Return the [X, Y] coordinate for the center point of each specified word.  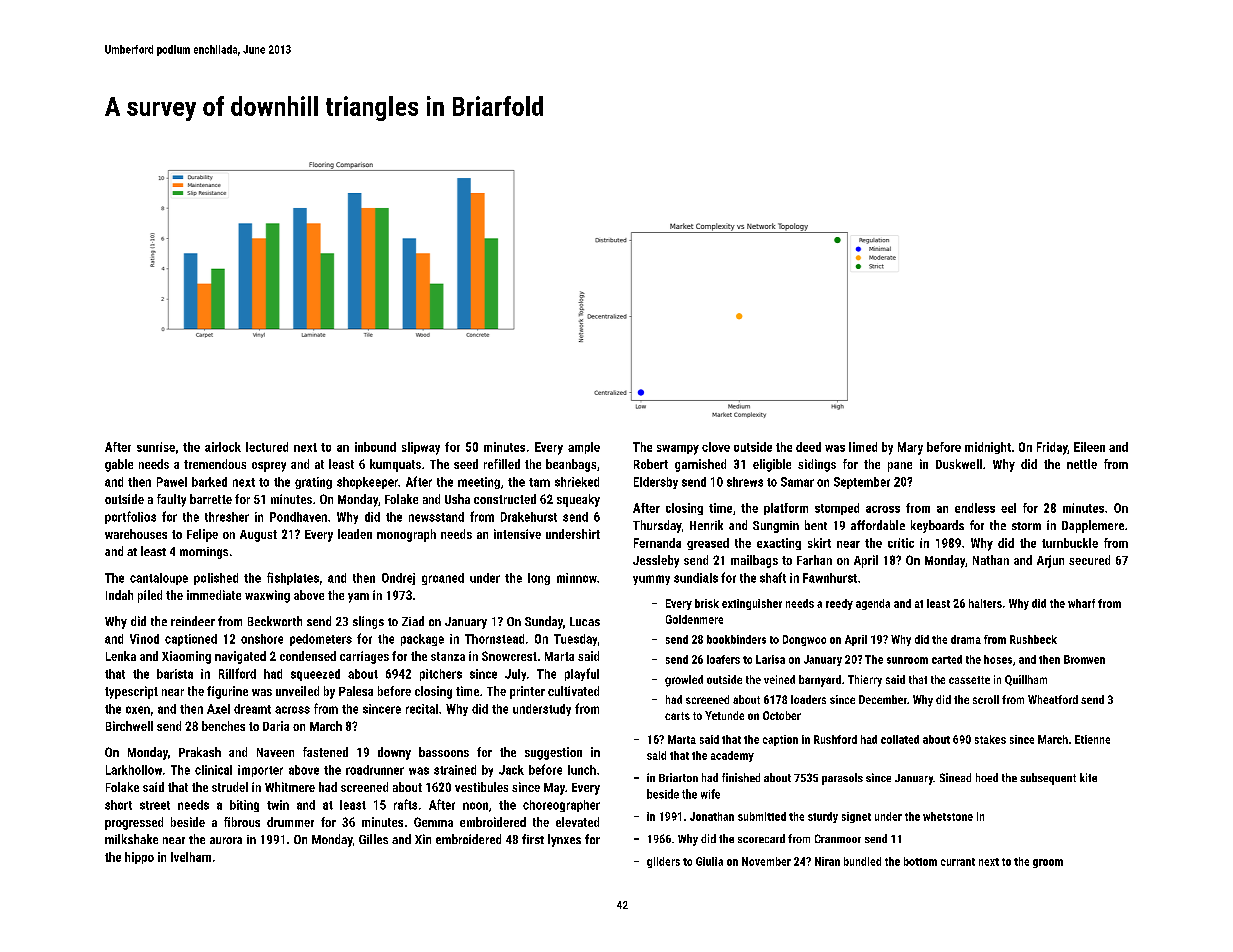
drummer [290, 822]
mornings [204, 553]
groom [1048, 863]
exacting [779, 544]
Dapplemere [1093, 526]
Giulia [709, 861]
